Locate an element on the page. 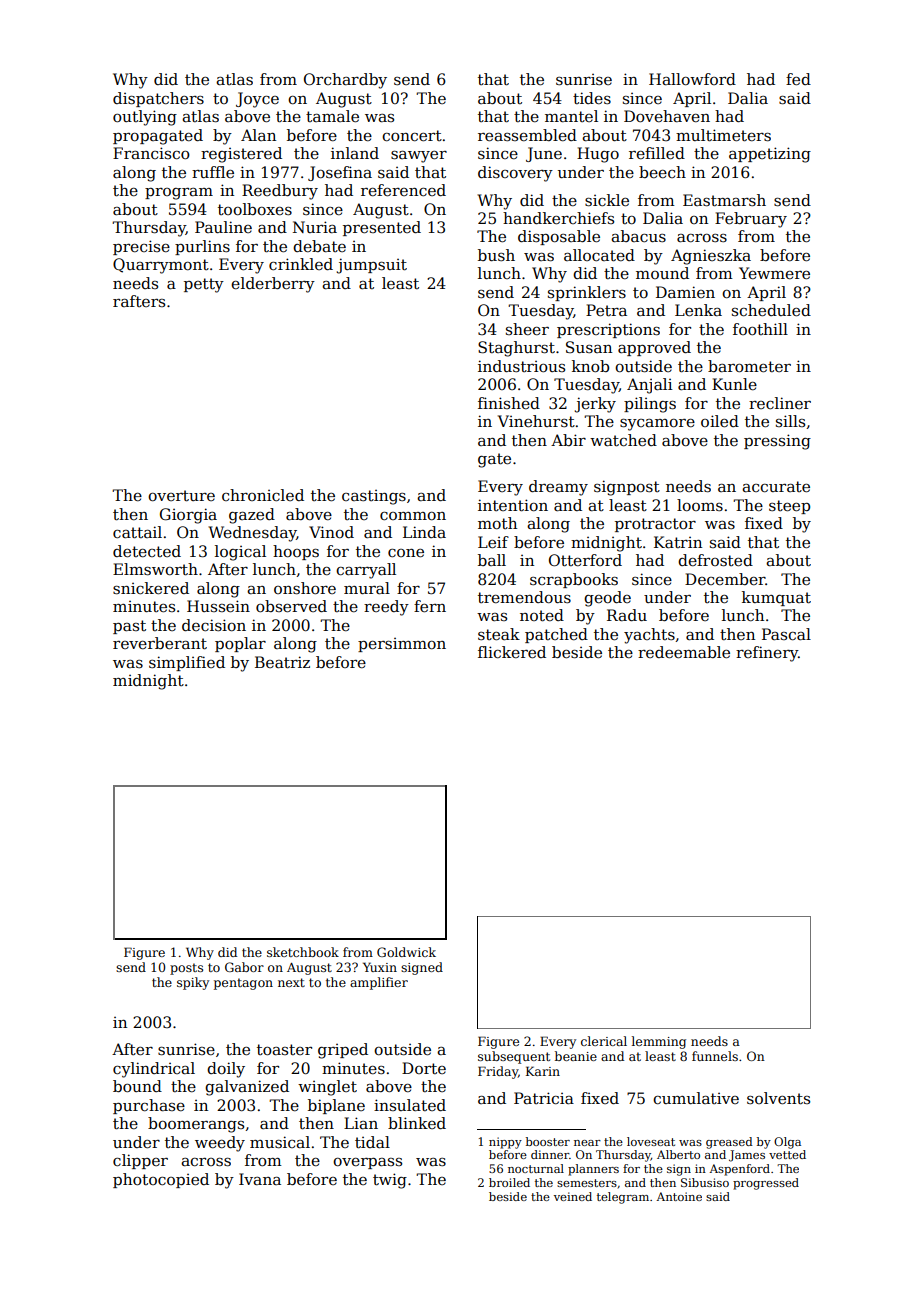  ball is located at coordinates (492, 560).
